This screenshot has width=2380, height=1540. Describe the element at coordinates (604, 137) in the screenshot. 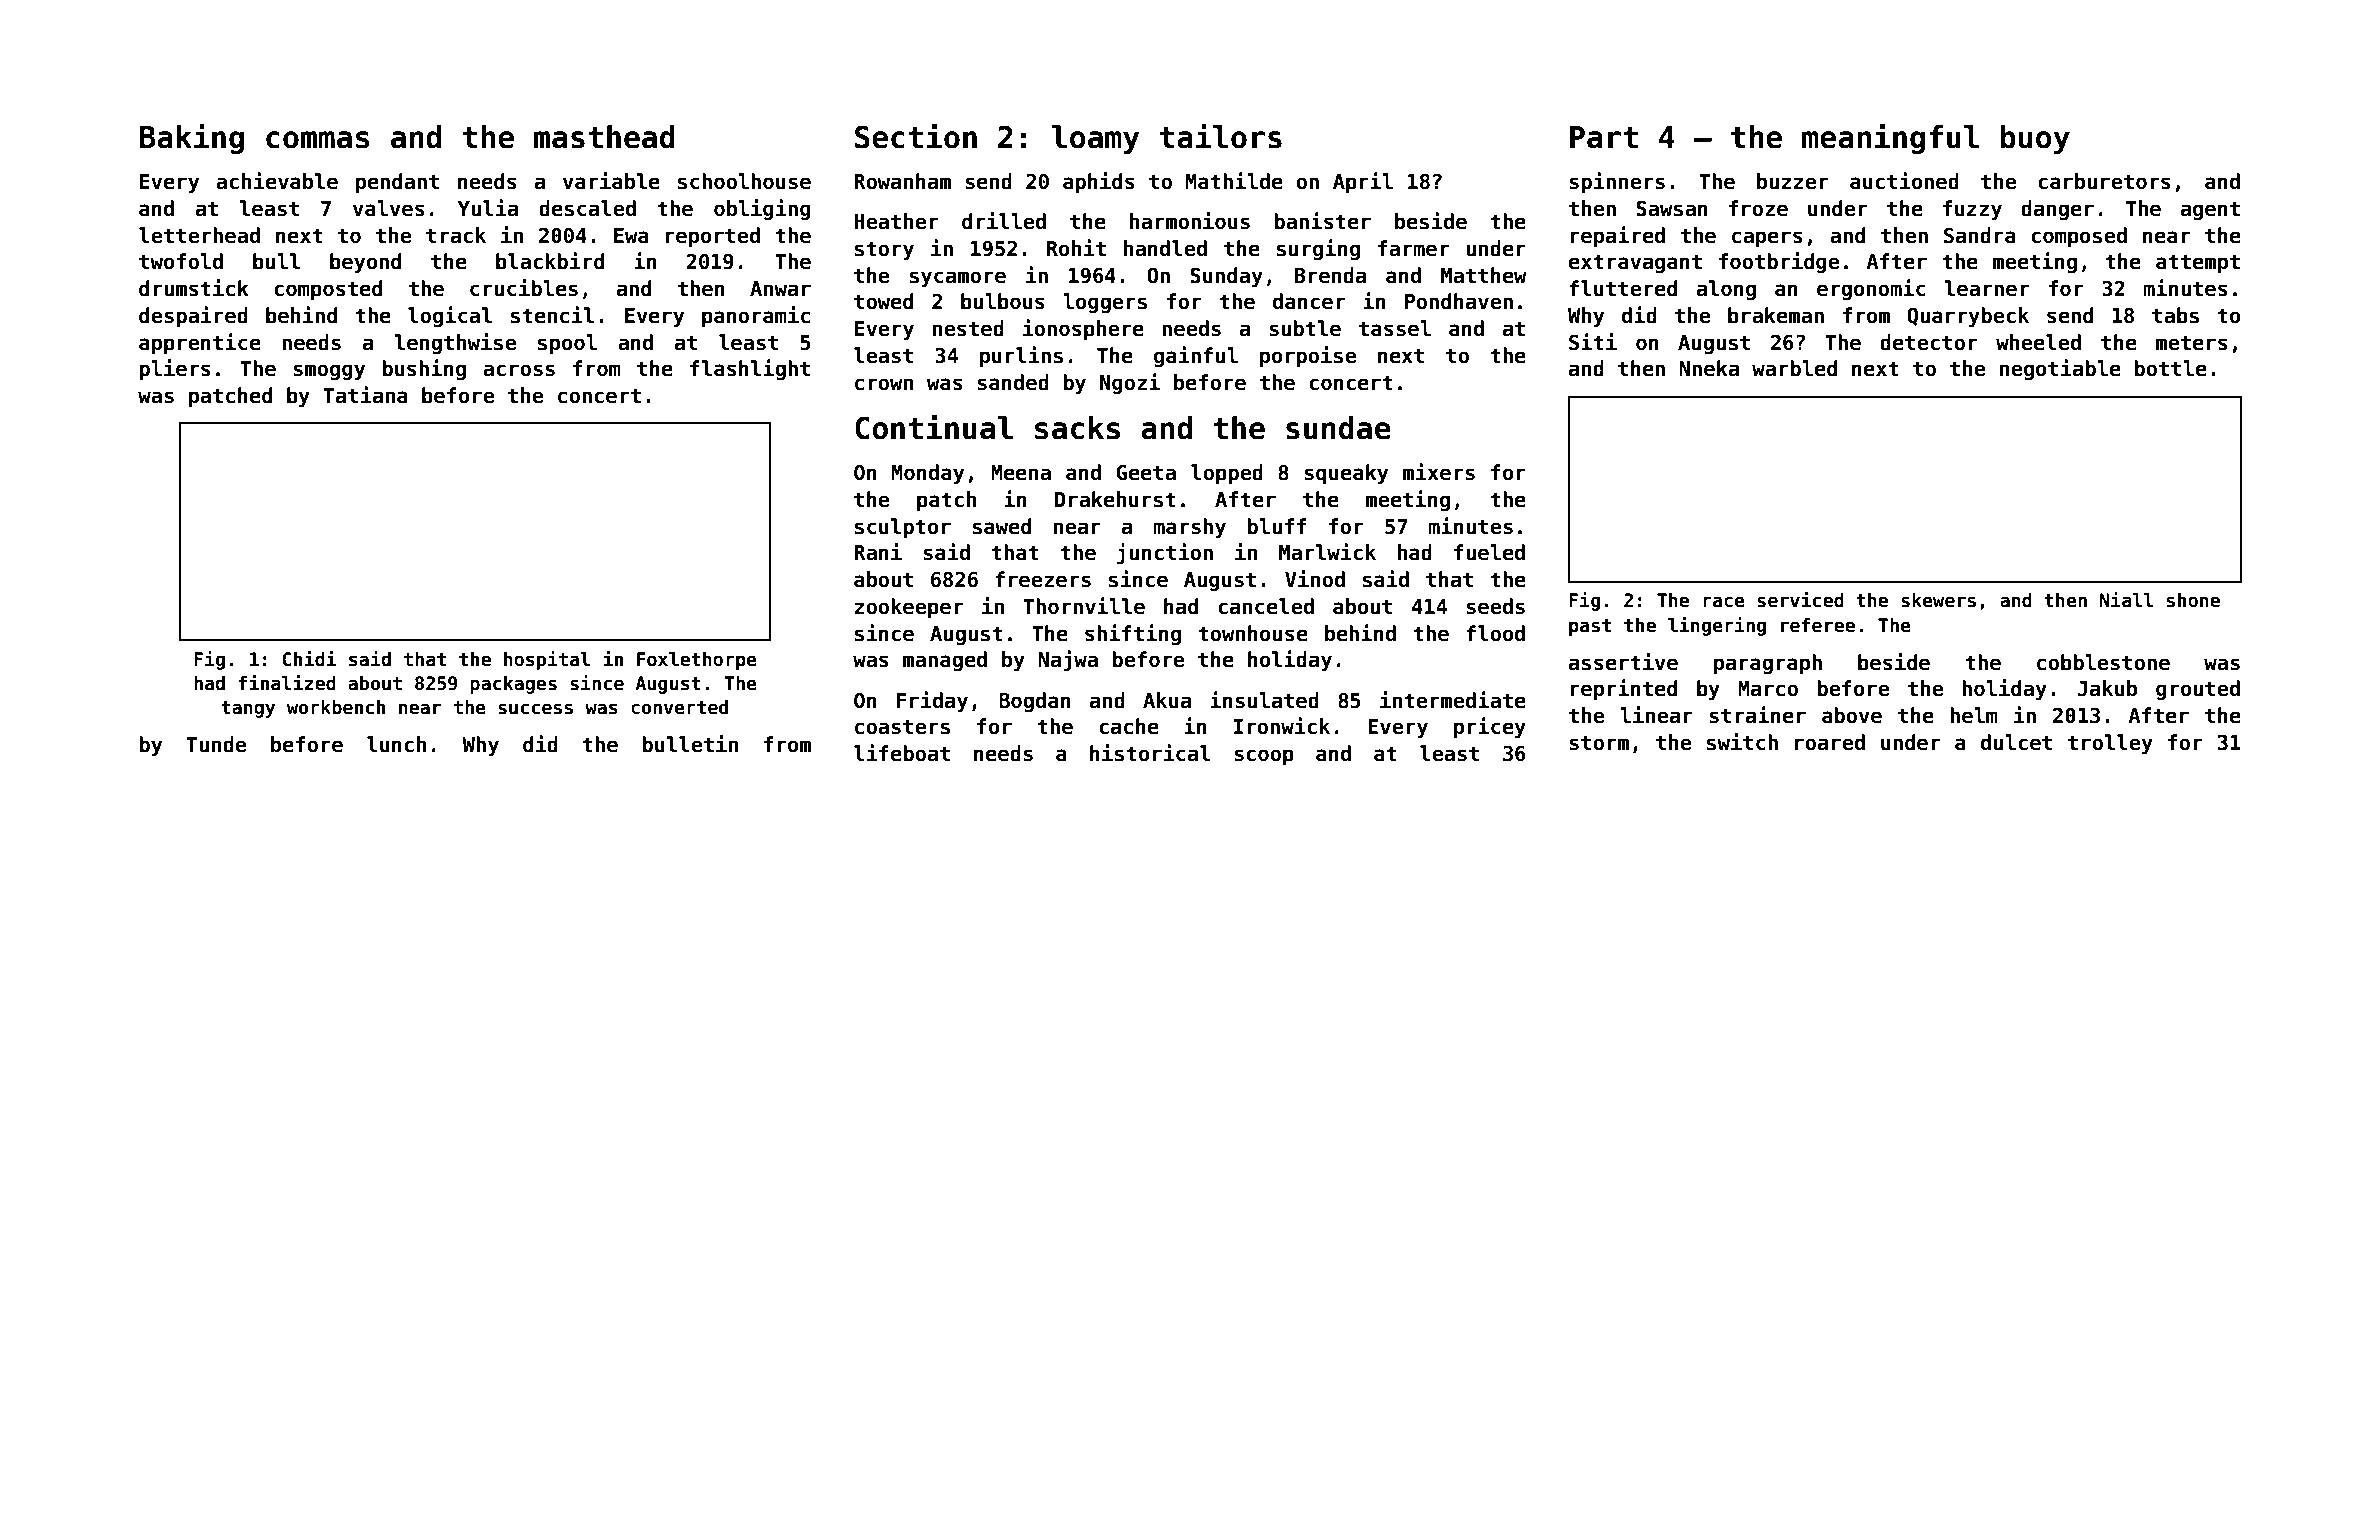

I see `masthead` at that location.
